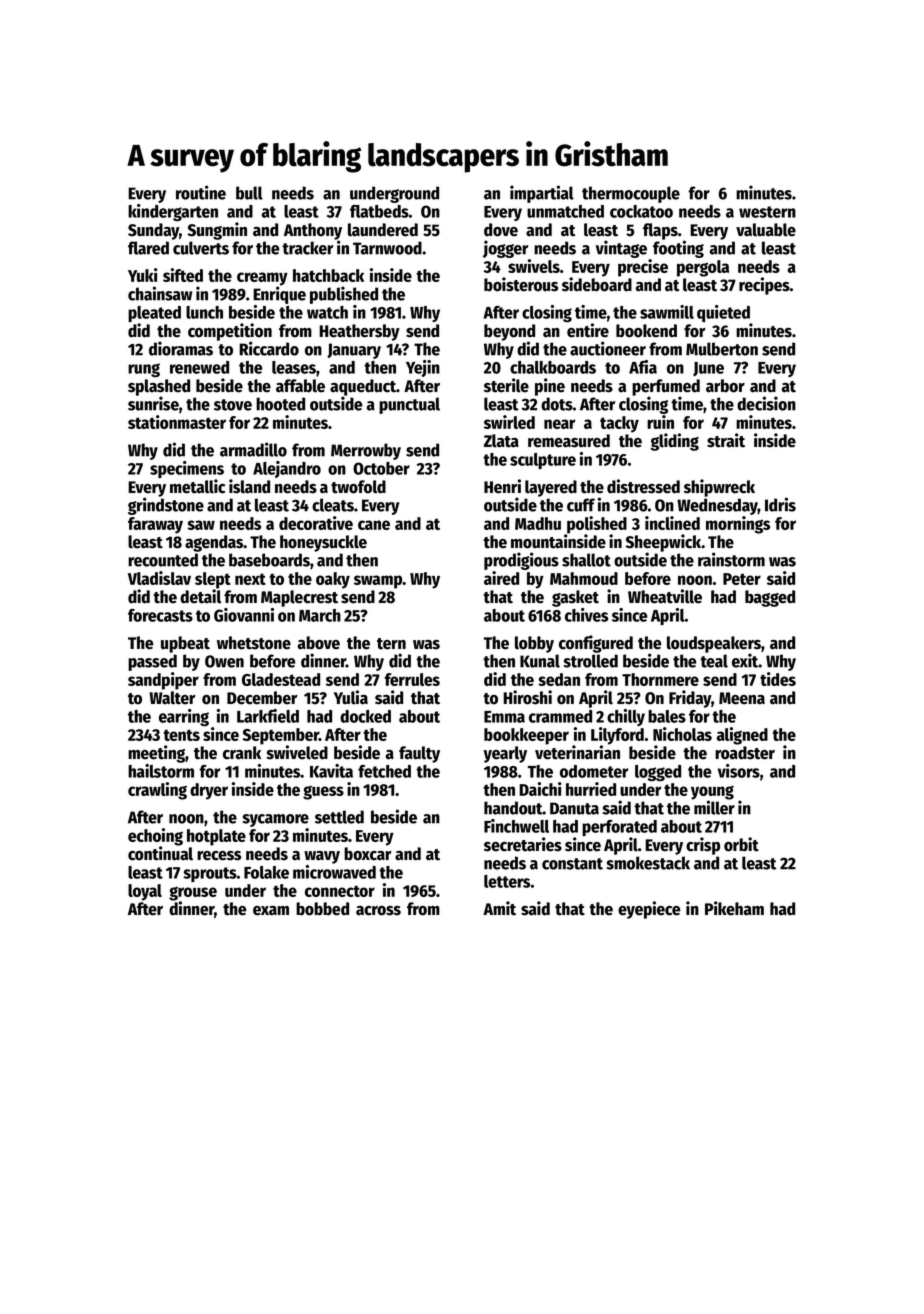 The image size is (924, 1314). What do you see at coordinates (344, 295) in the screenshot?
I see `published` at bounding box center [344, 295].
